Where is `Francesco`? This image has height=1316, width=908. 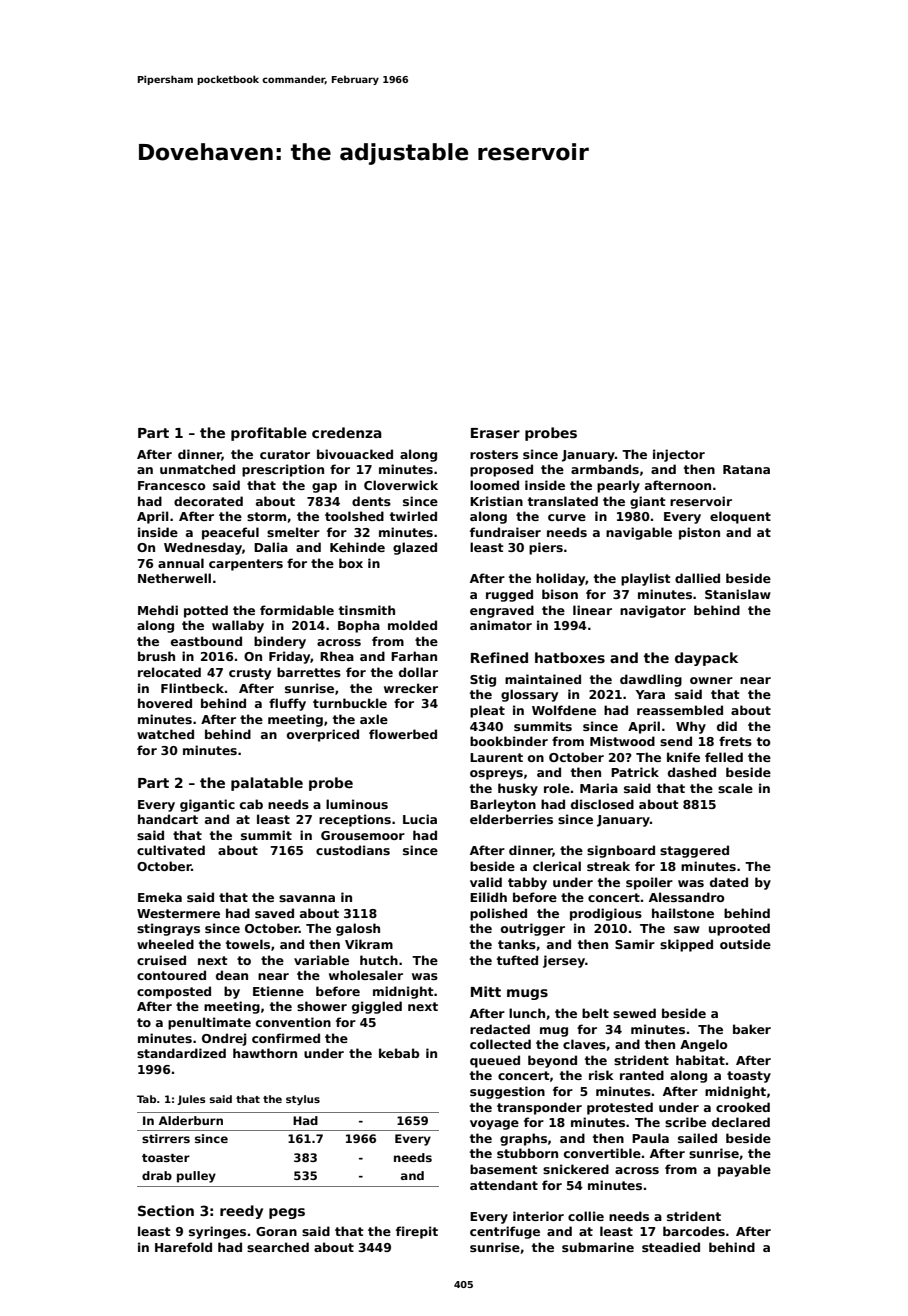
Francesco is located at coordinates (172, 485).
